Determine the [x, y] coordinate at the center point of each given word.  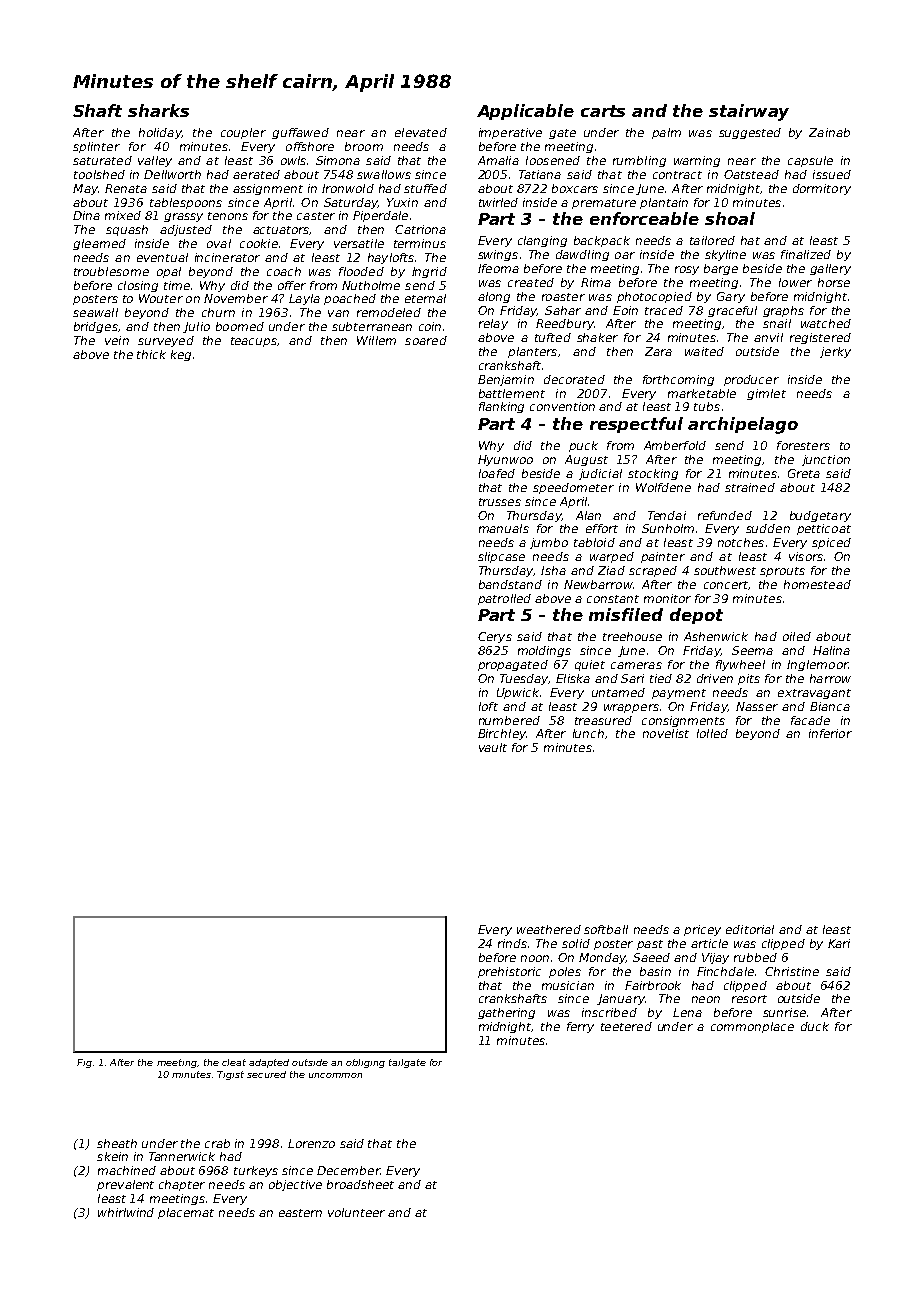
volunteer [356, 1212]
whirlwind [126, 1212]
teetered [626, 1026]
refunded [725, 515]
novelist [666, 733]
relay [493, 324]
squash [127, 230]
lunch [588, 733]
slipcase [501, 557]
